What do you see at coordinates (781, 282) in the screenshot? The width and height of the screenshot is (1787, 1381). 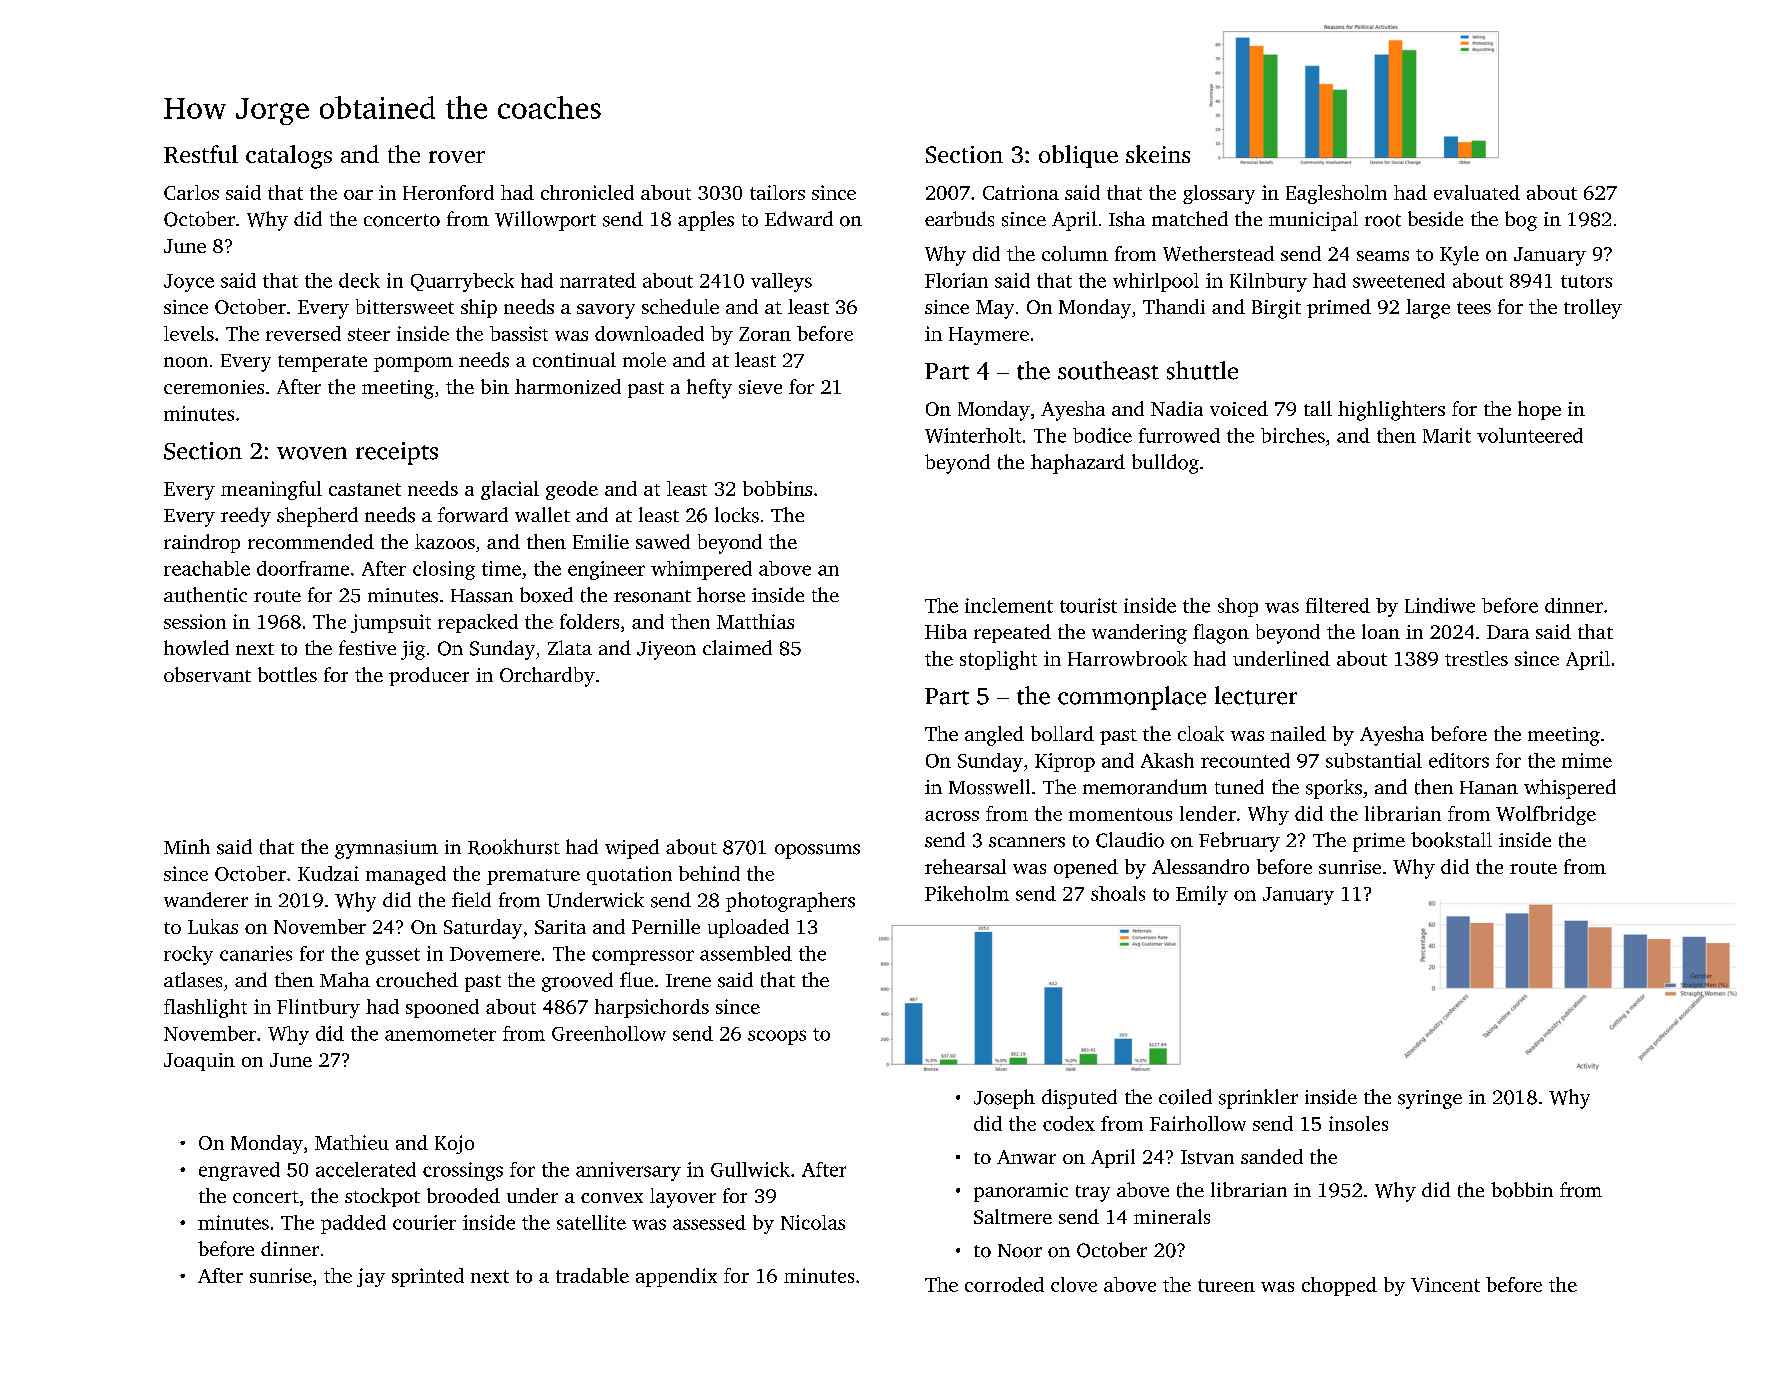 I see `valleys` at bounding box center [781, 282].
